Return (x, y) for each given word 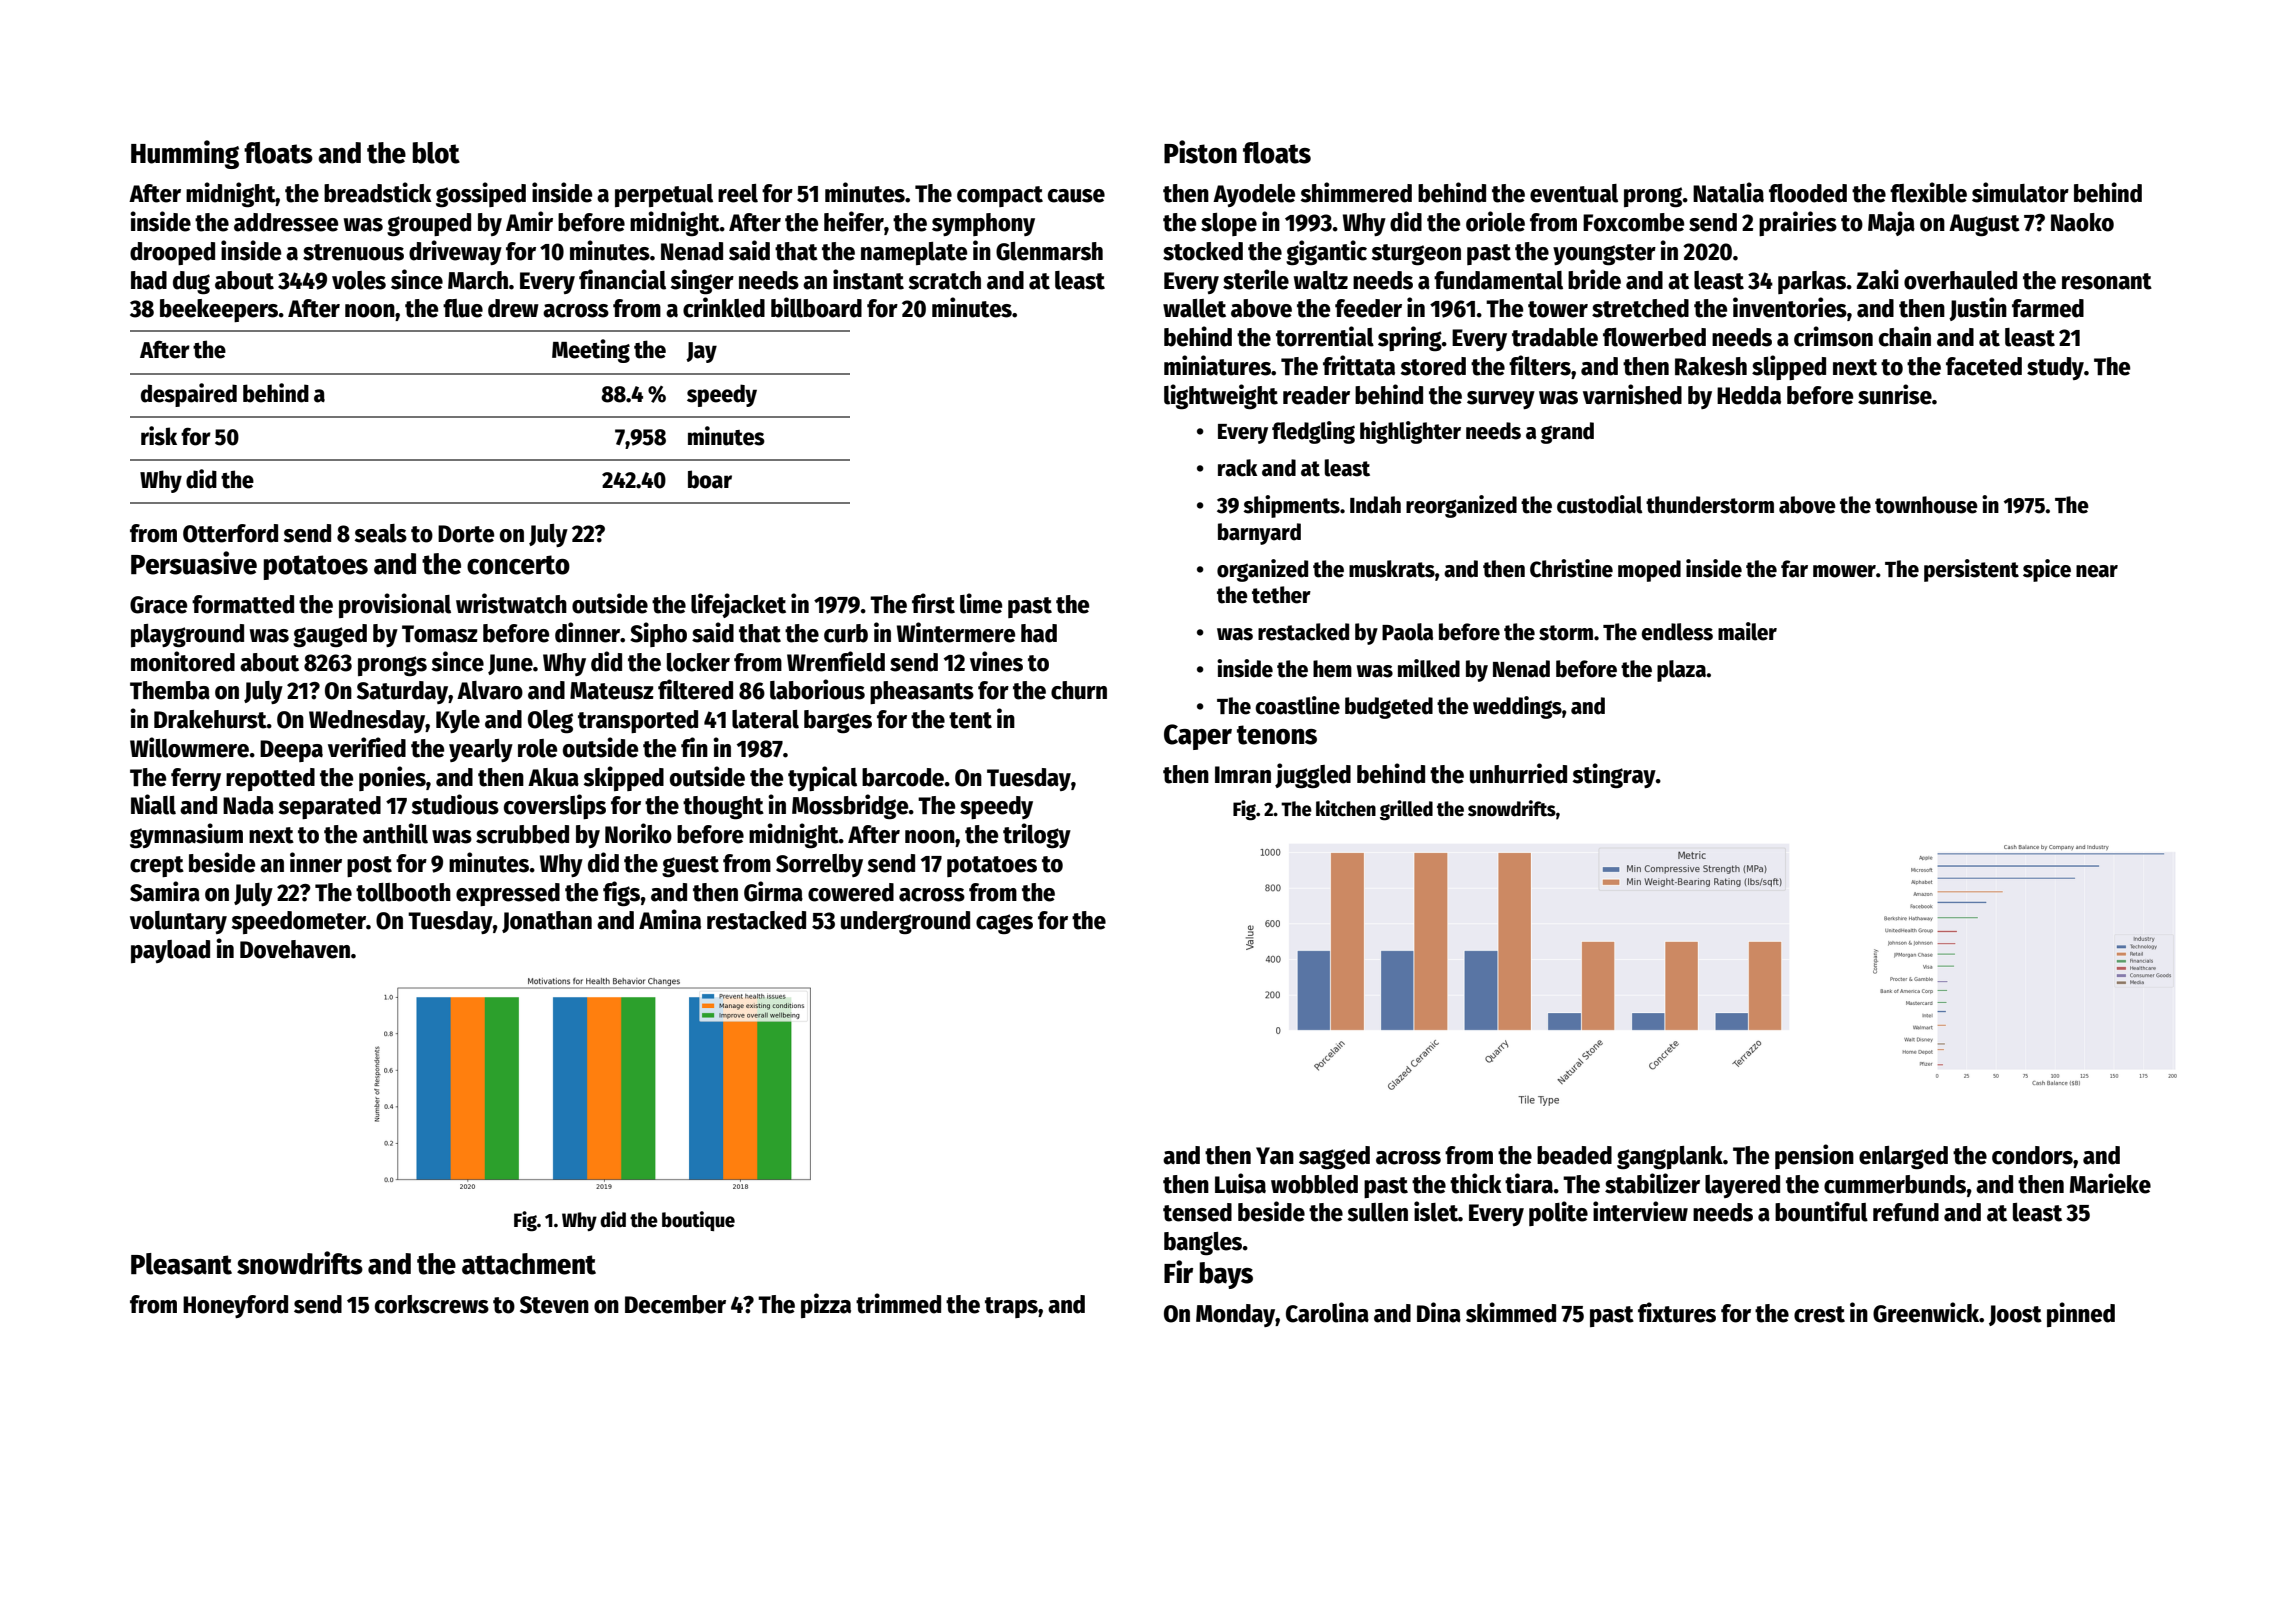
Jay (701, 352)
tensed (1197, 1212)
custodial (1600, 504)
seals (380, 533)
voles (359, 280)
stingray (1614, 776)
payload (170, 951)
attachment (529, 1264)
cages (1004, 924)
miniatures (1217, 365)
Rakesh (1711, 366)
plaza (1681, 671)
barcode (903, 777)
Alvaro (490, 690)
